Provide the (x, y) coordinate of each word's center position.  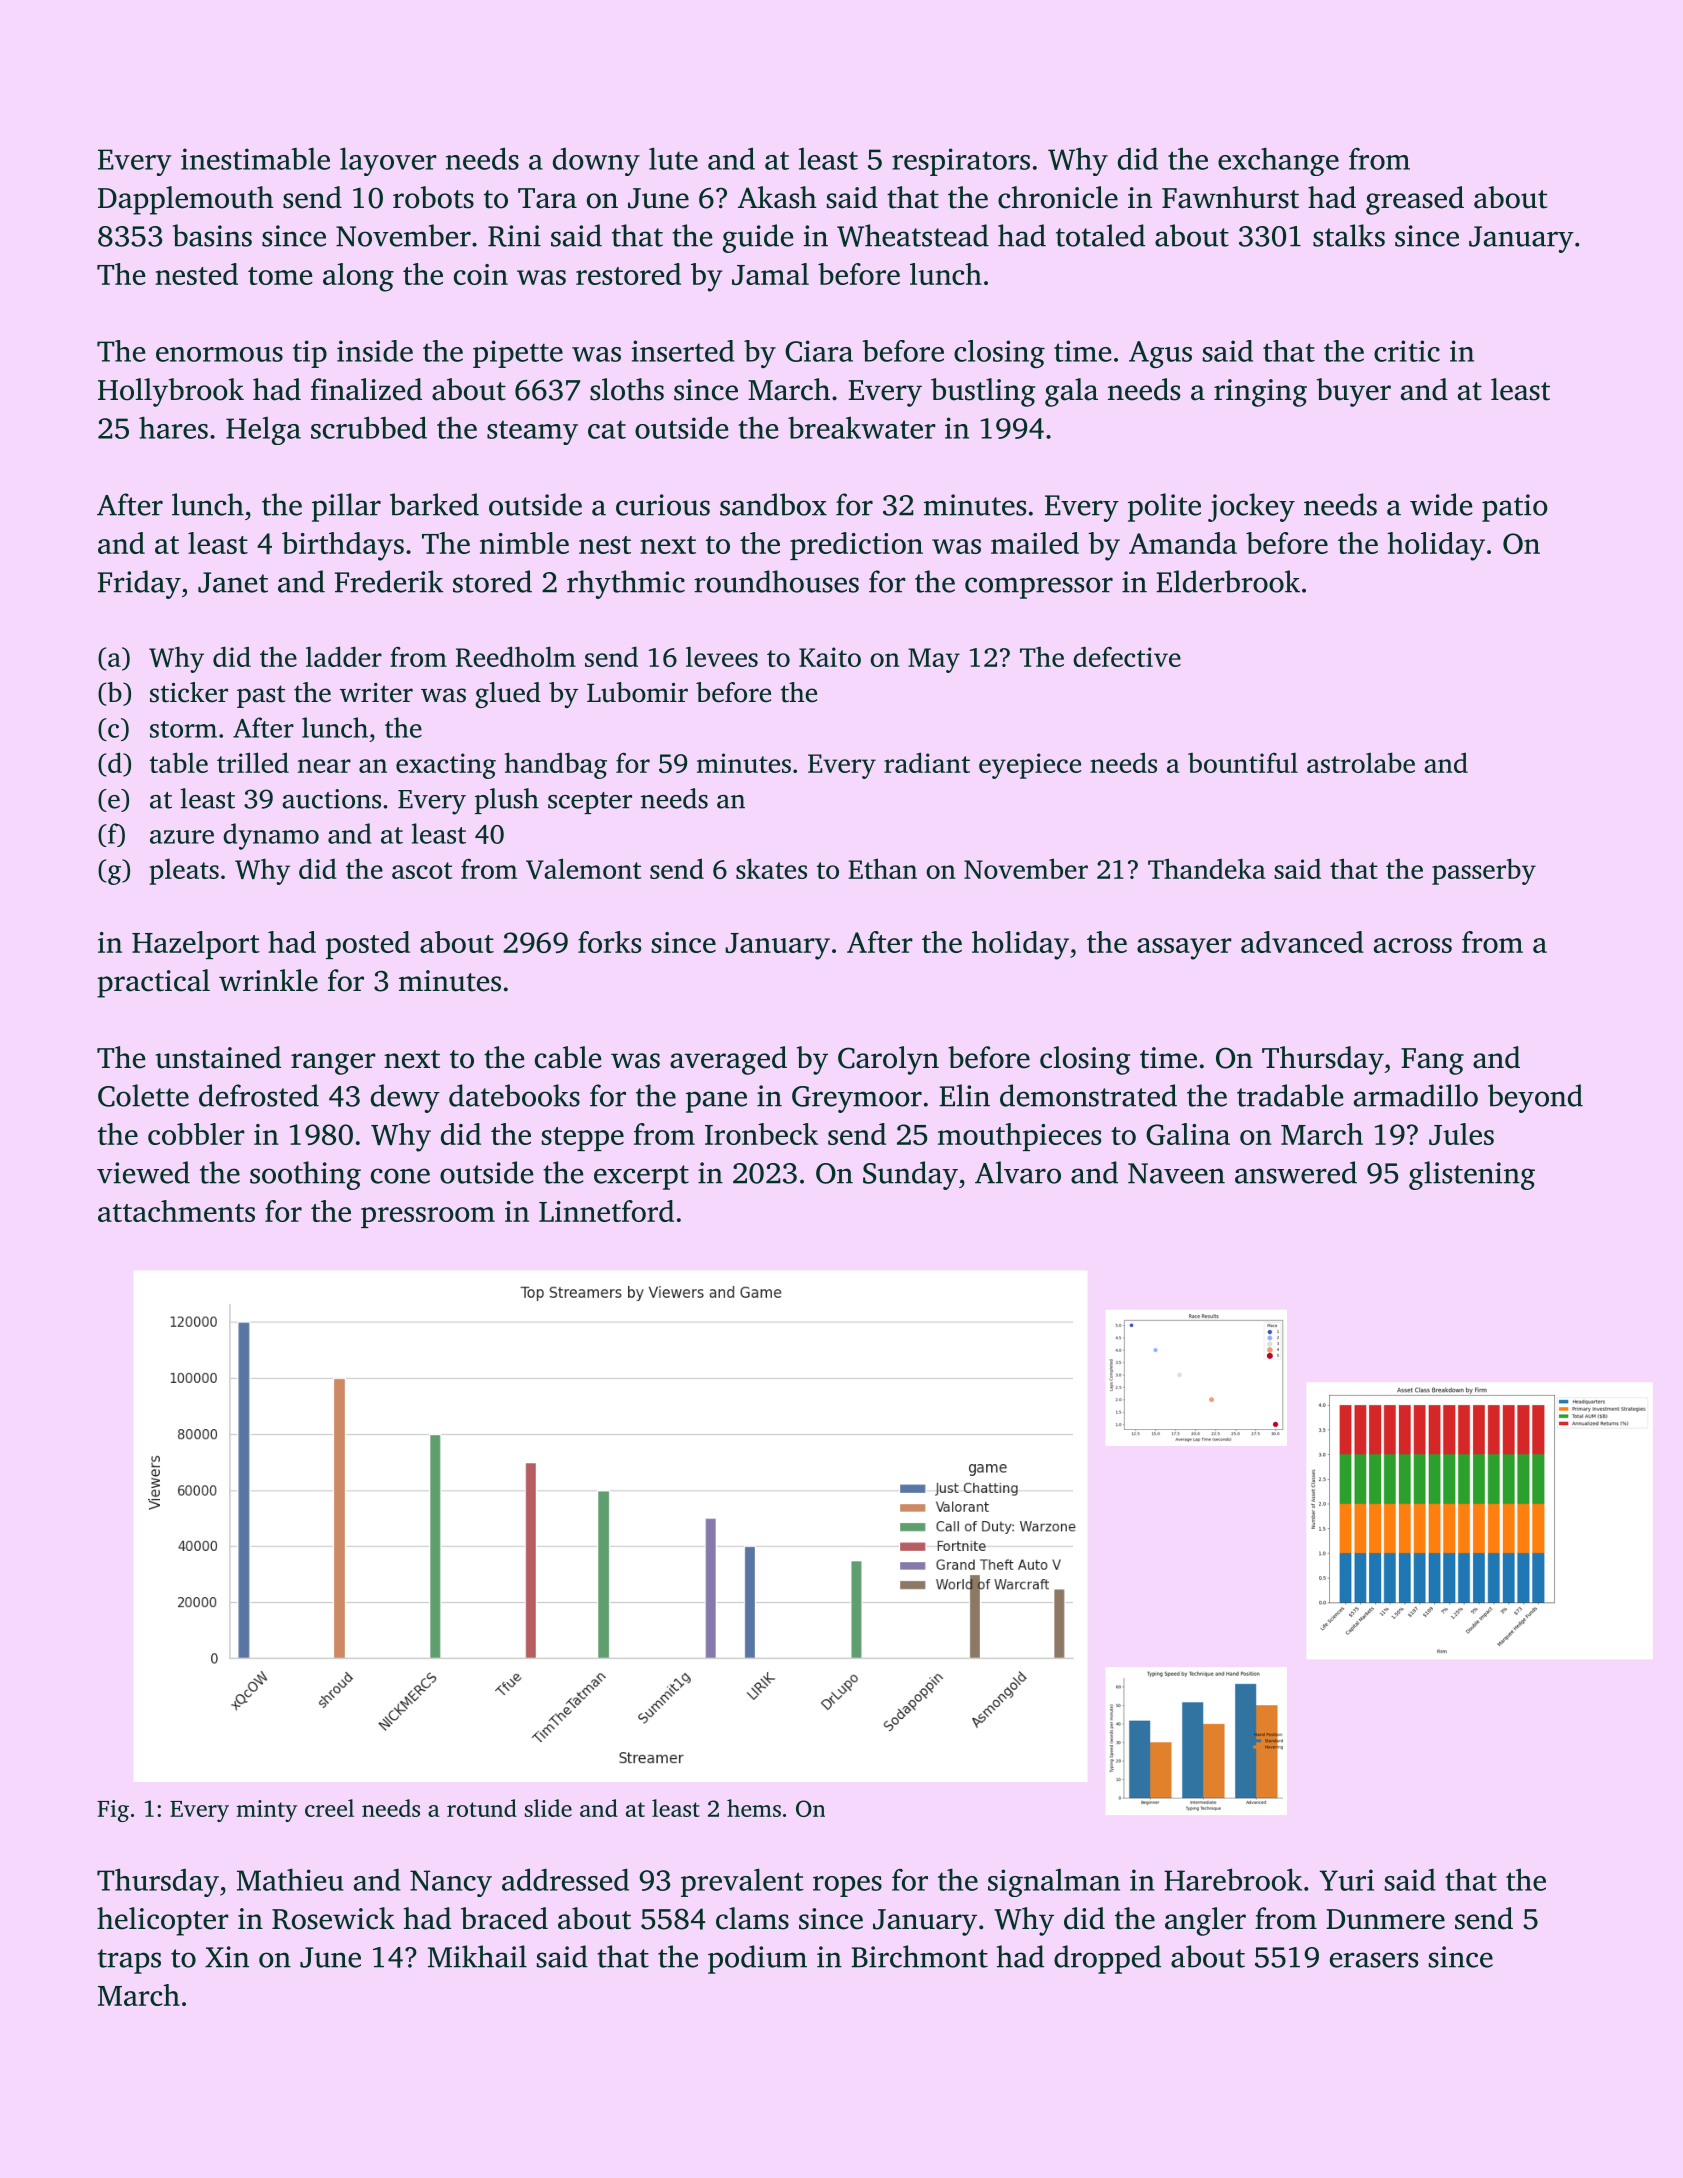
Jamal (770, 274)
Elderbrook (1228, 581)
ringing (1260, 393)
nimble (524, 543)
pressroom (428, 1217)
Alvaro (1018, 1172)
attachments (176, 1211)
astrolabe (1361, 762)
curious (663, 505)
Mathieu (290, 1879)
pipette (518, 354)
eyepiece (1030, 766)
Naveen (1176, 1173)
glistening (1472, 1175)
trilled (253, 762)
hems (754, 1808)
